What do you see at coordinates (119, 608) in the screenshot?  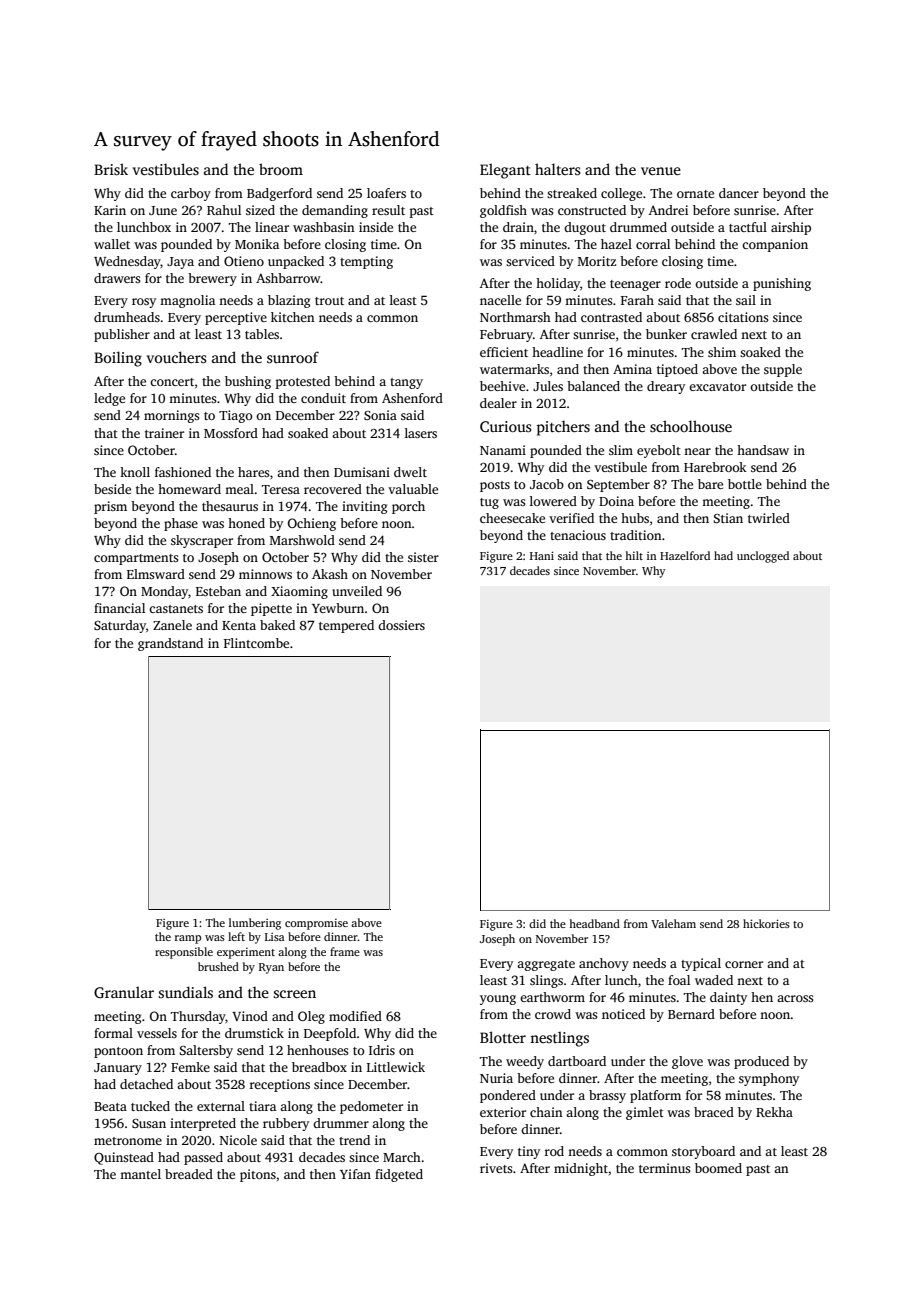 I see `financial` at bounding box center [119, 608].
